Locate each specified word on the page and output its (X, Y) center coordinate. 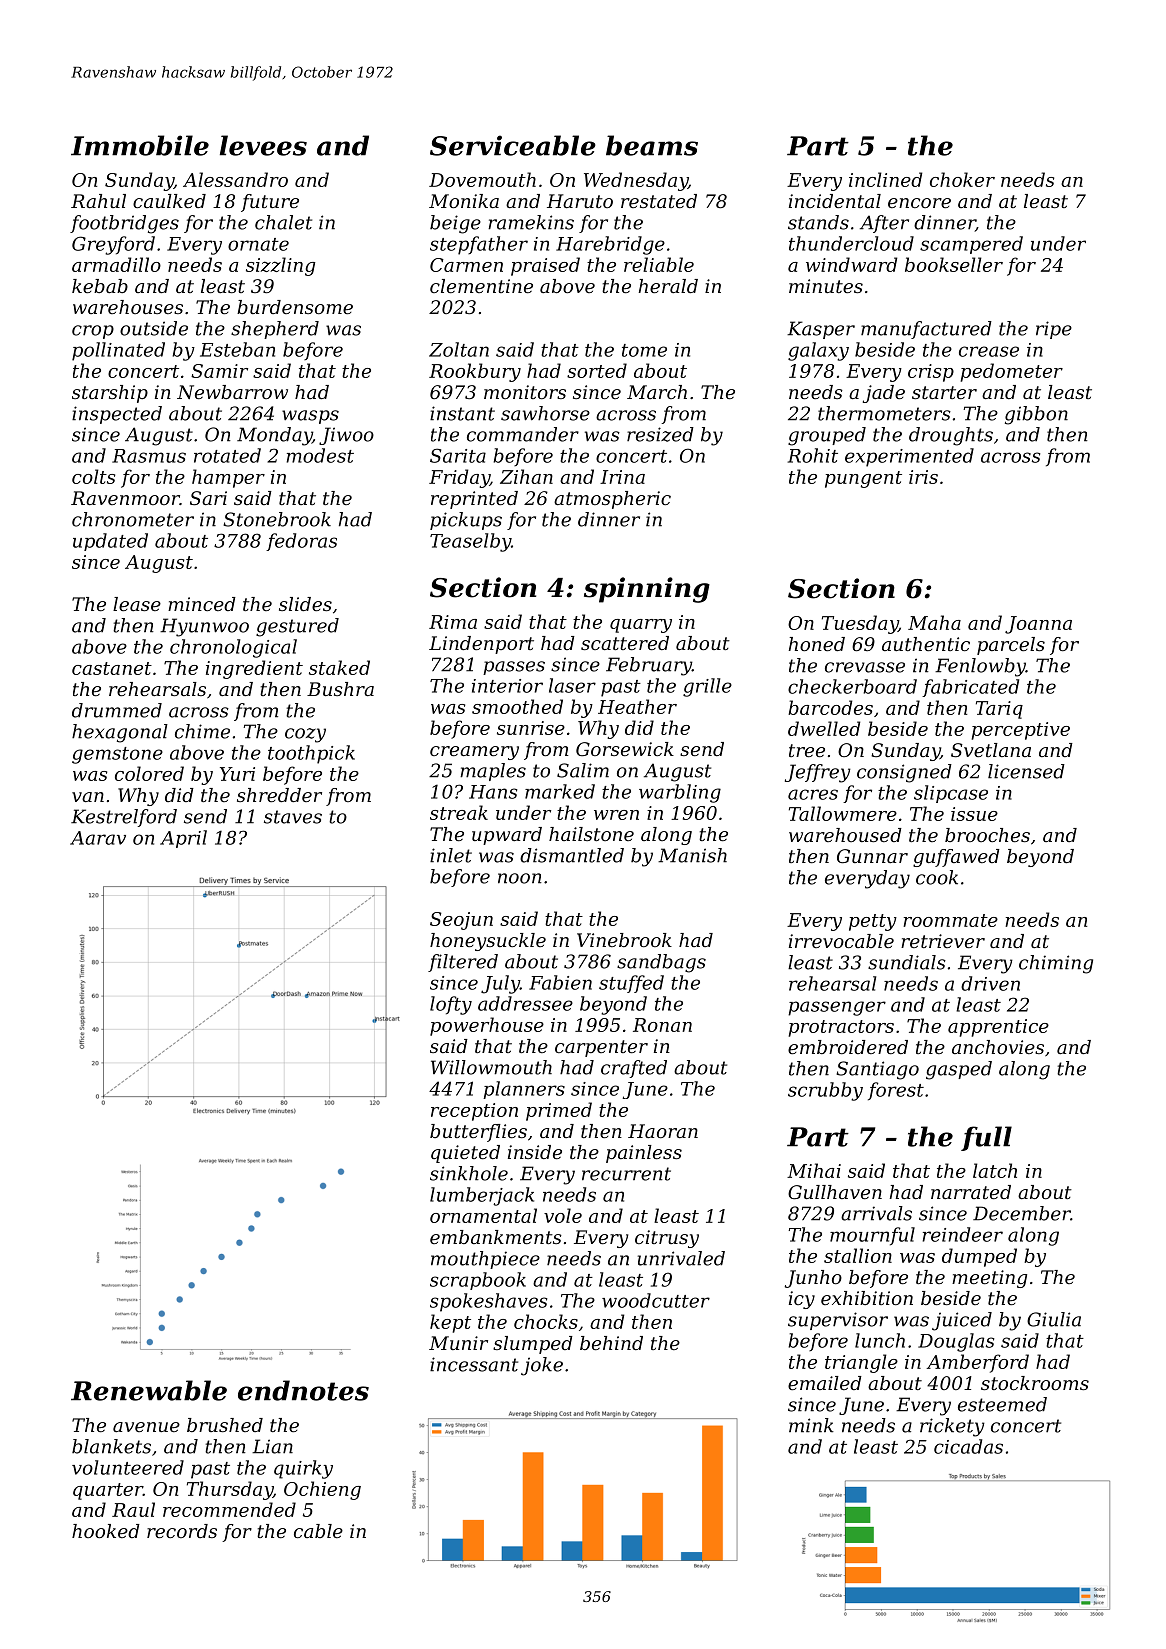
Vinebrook (624, 940)
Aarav (98, 838)
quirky (303, 1469)
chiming (1056, 964)
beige (455, 224)
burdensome (295, 307)
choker (962, 179)
